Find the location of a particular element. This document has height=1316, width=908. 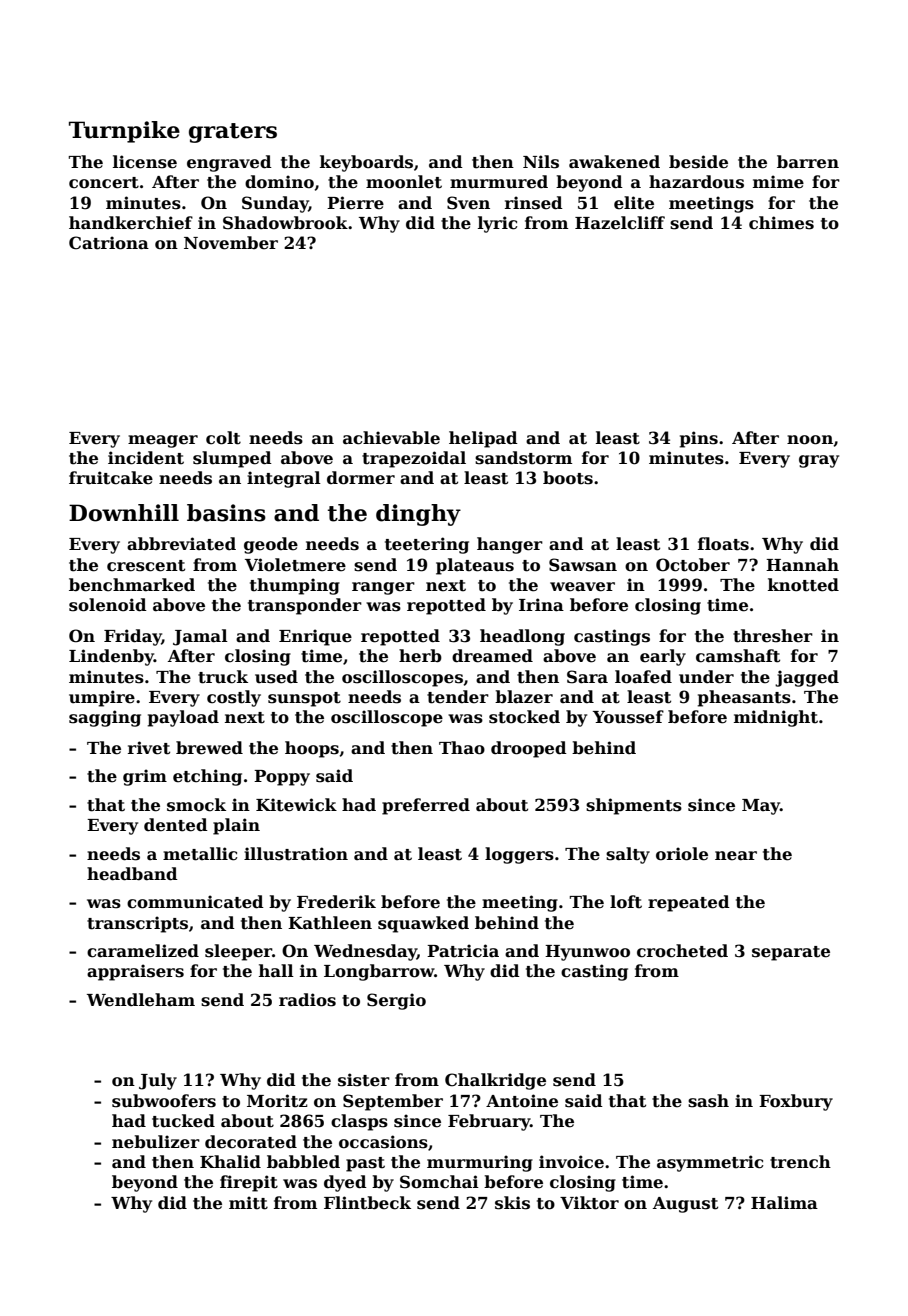

hazardous is located at coordinates (696, 182).
